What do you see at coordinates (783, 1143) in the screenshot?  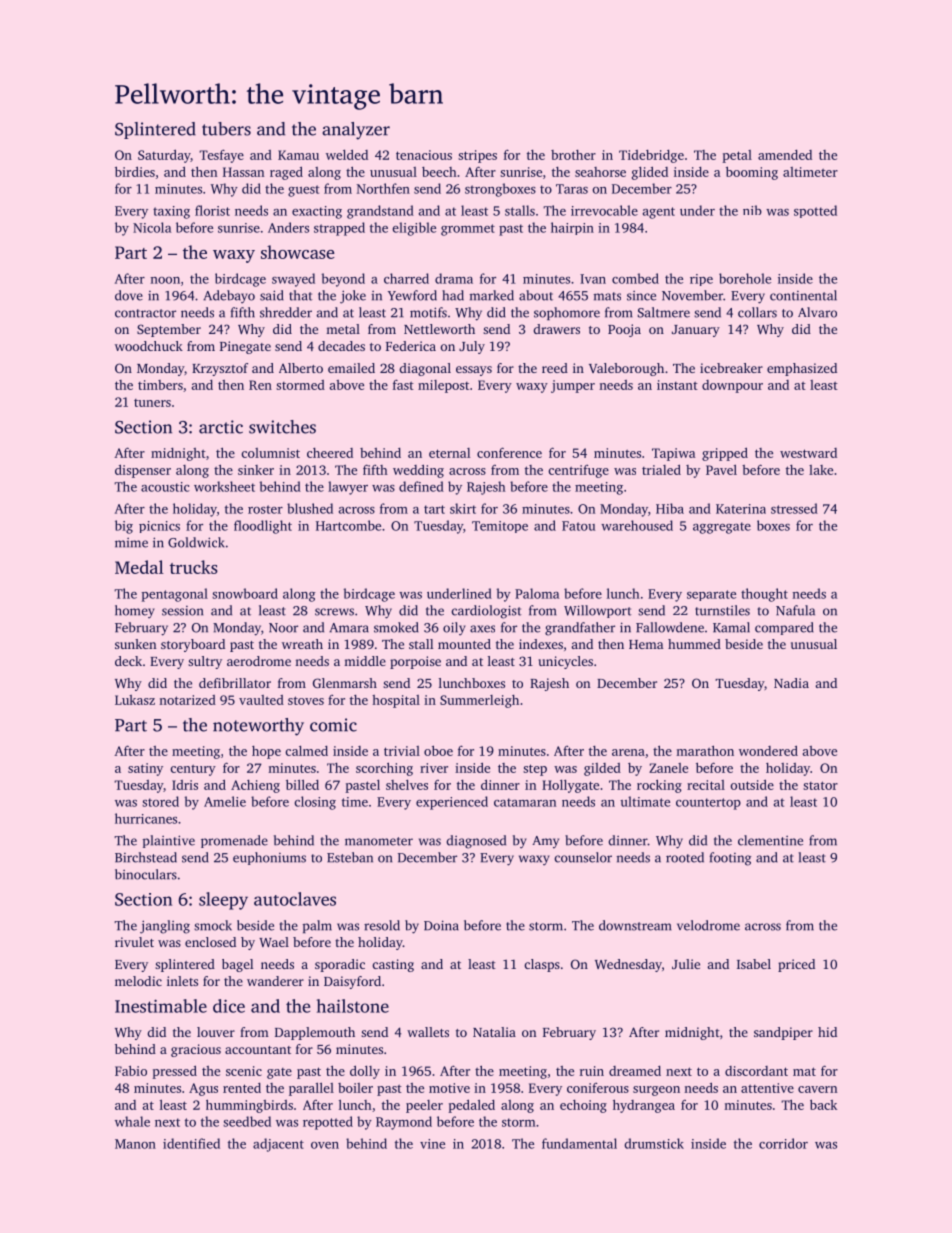 I see `corridor` at bounding box center [783, 1143].
